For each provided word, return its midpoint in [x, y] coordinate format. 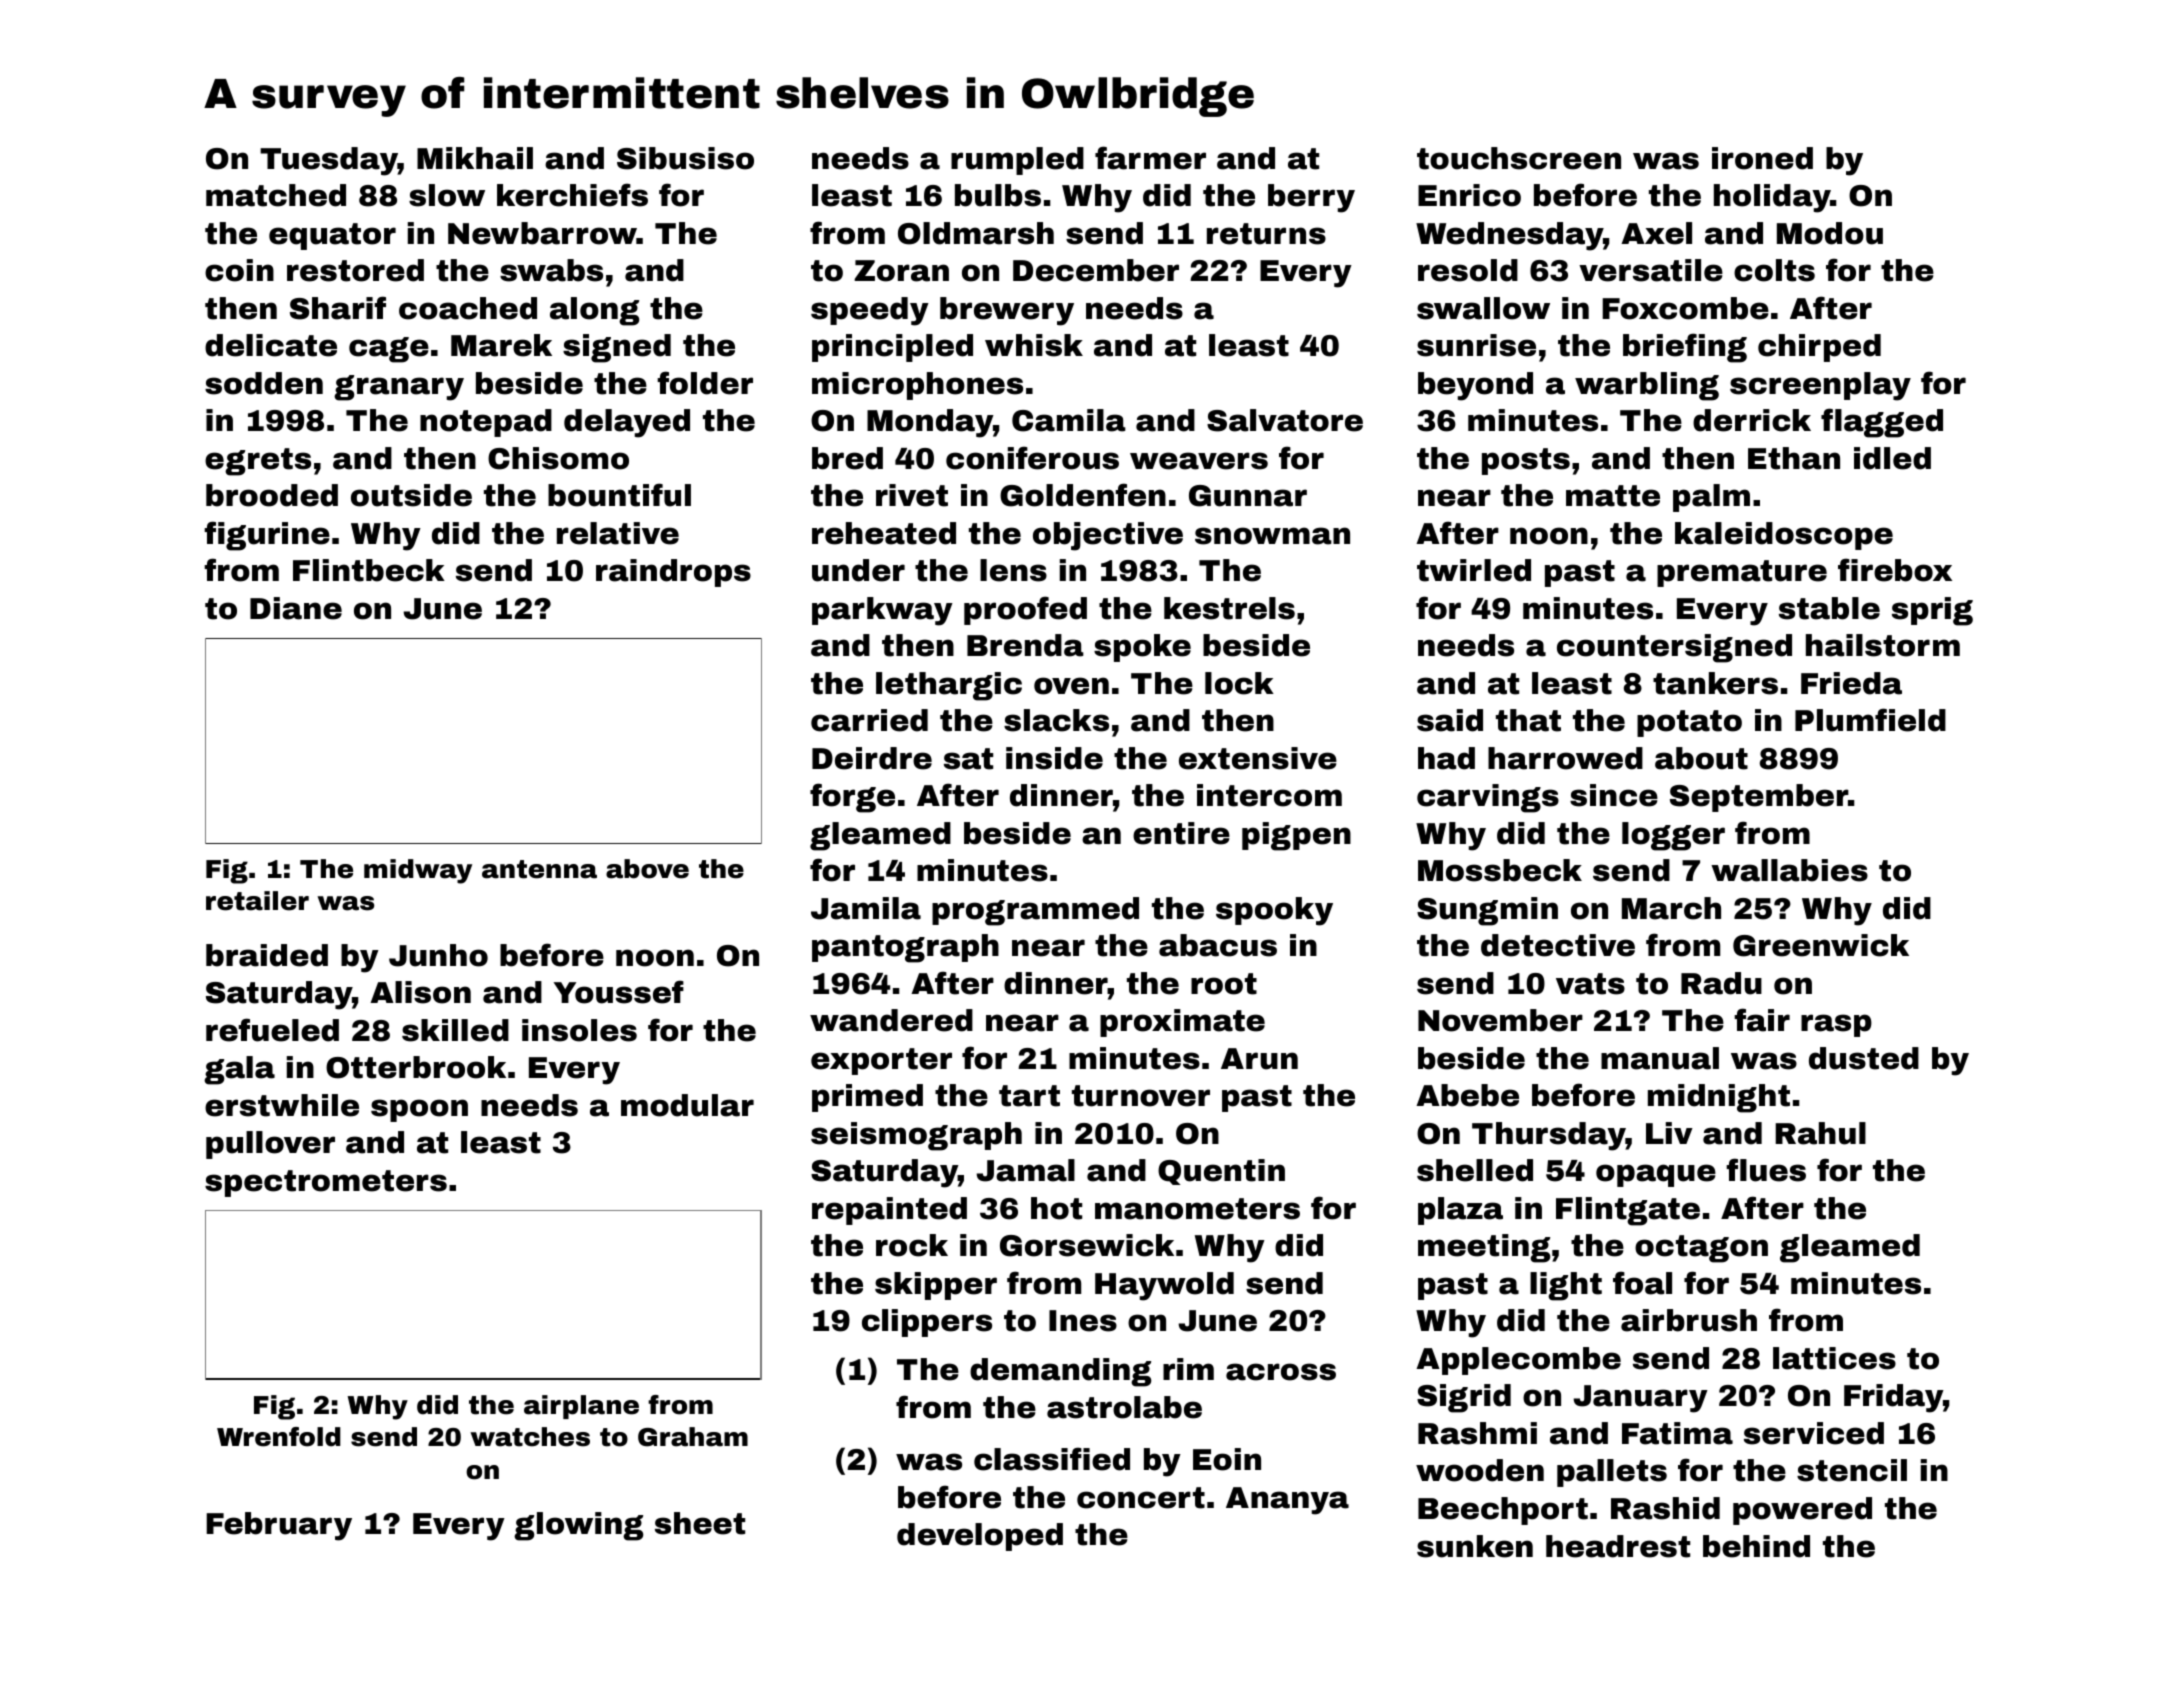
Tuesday [329, 161]
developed [980, 1537]
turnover [1141, 1096]
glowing [578, 1526]
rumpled [1017, 161]
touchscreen [1519, 158]
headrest [1618, 1546]
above [647, 869]
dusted [1864, 1058]
